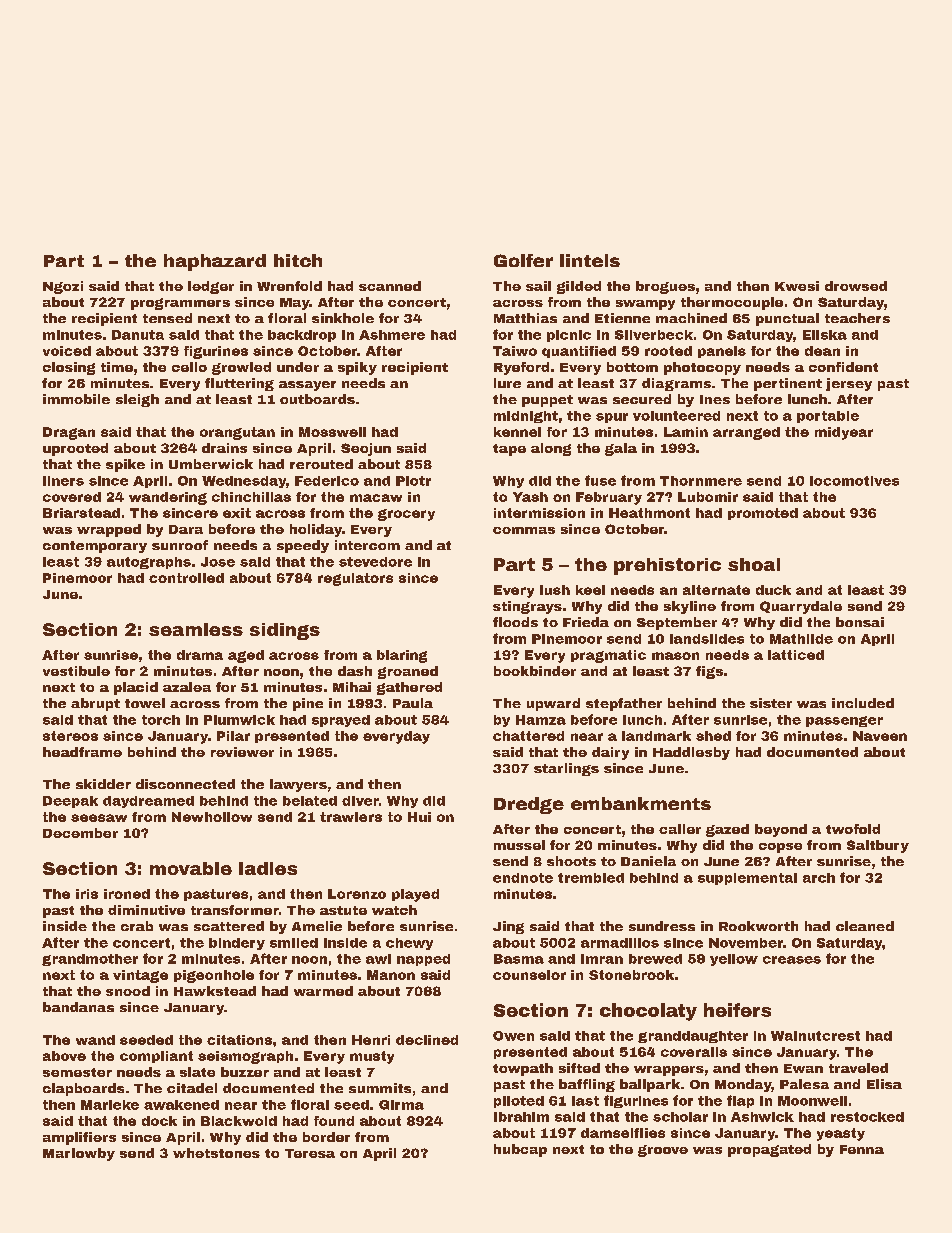 The width and height of the page is (952, 1233). Describe the element at coordinates (523, 260) in the page. I see `Golfer` at that location.
